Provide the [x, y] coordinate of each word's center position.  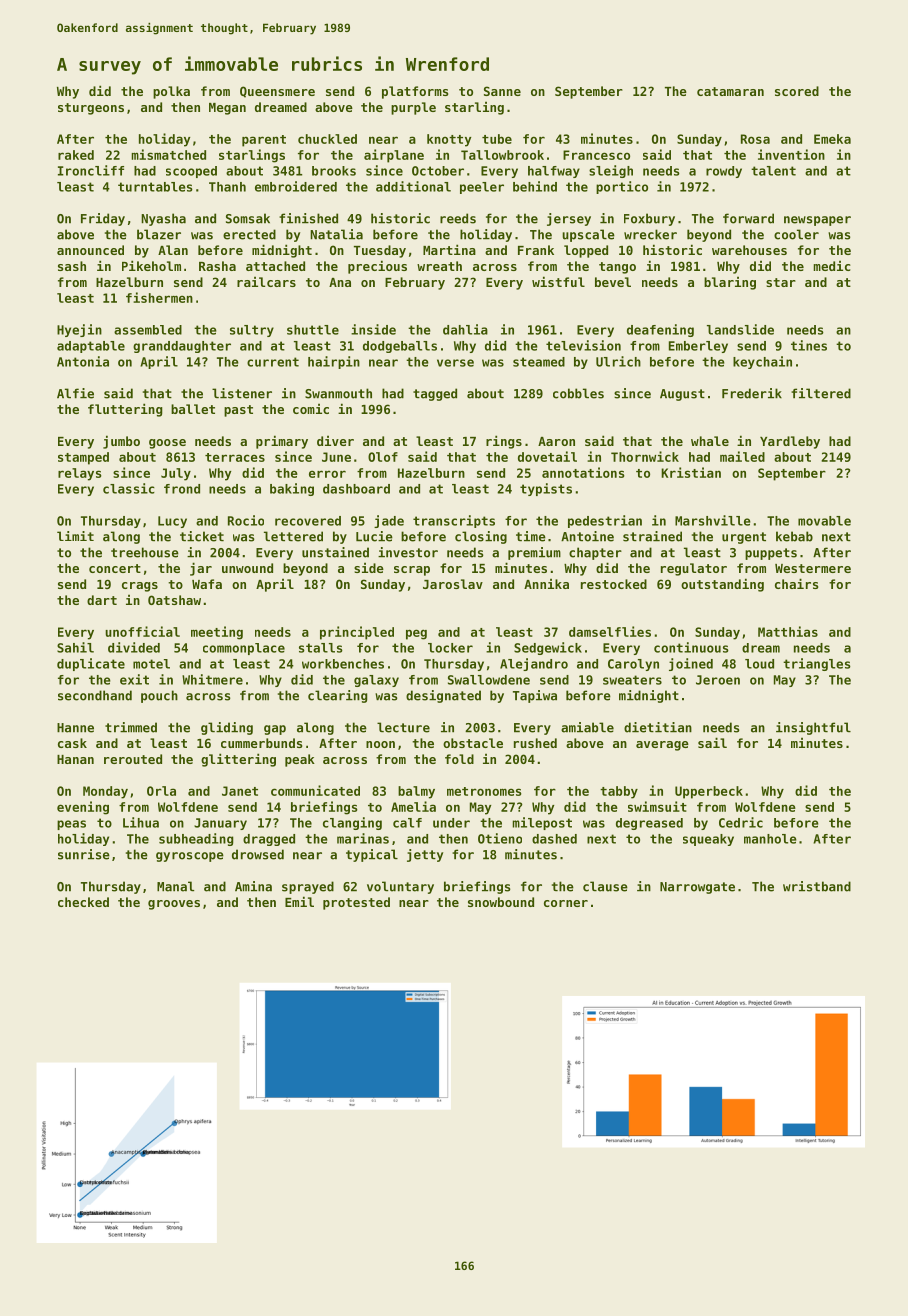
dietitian [658, 727]
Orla [161, 791]
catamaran [730, 91]
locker [450, 648]
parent [264, 141]
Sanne [502, 91]
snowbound [501, 902]
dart [102, 600]
